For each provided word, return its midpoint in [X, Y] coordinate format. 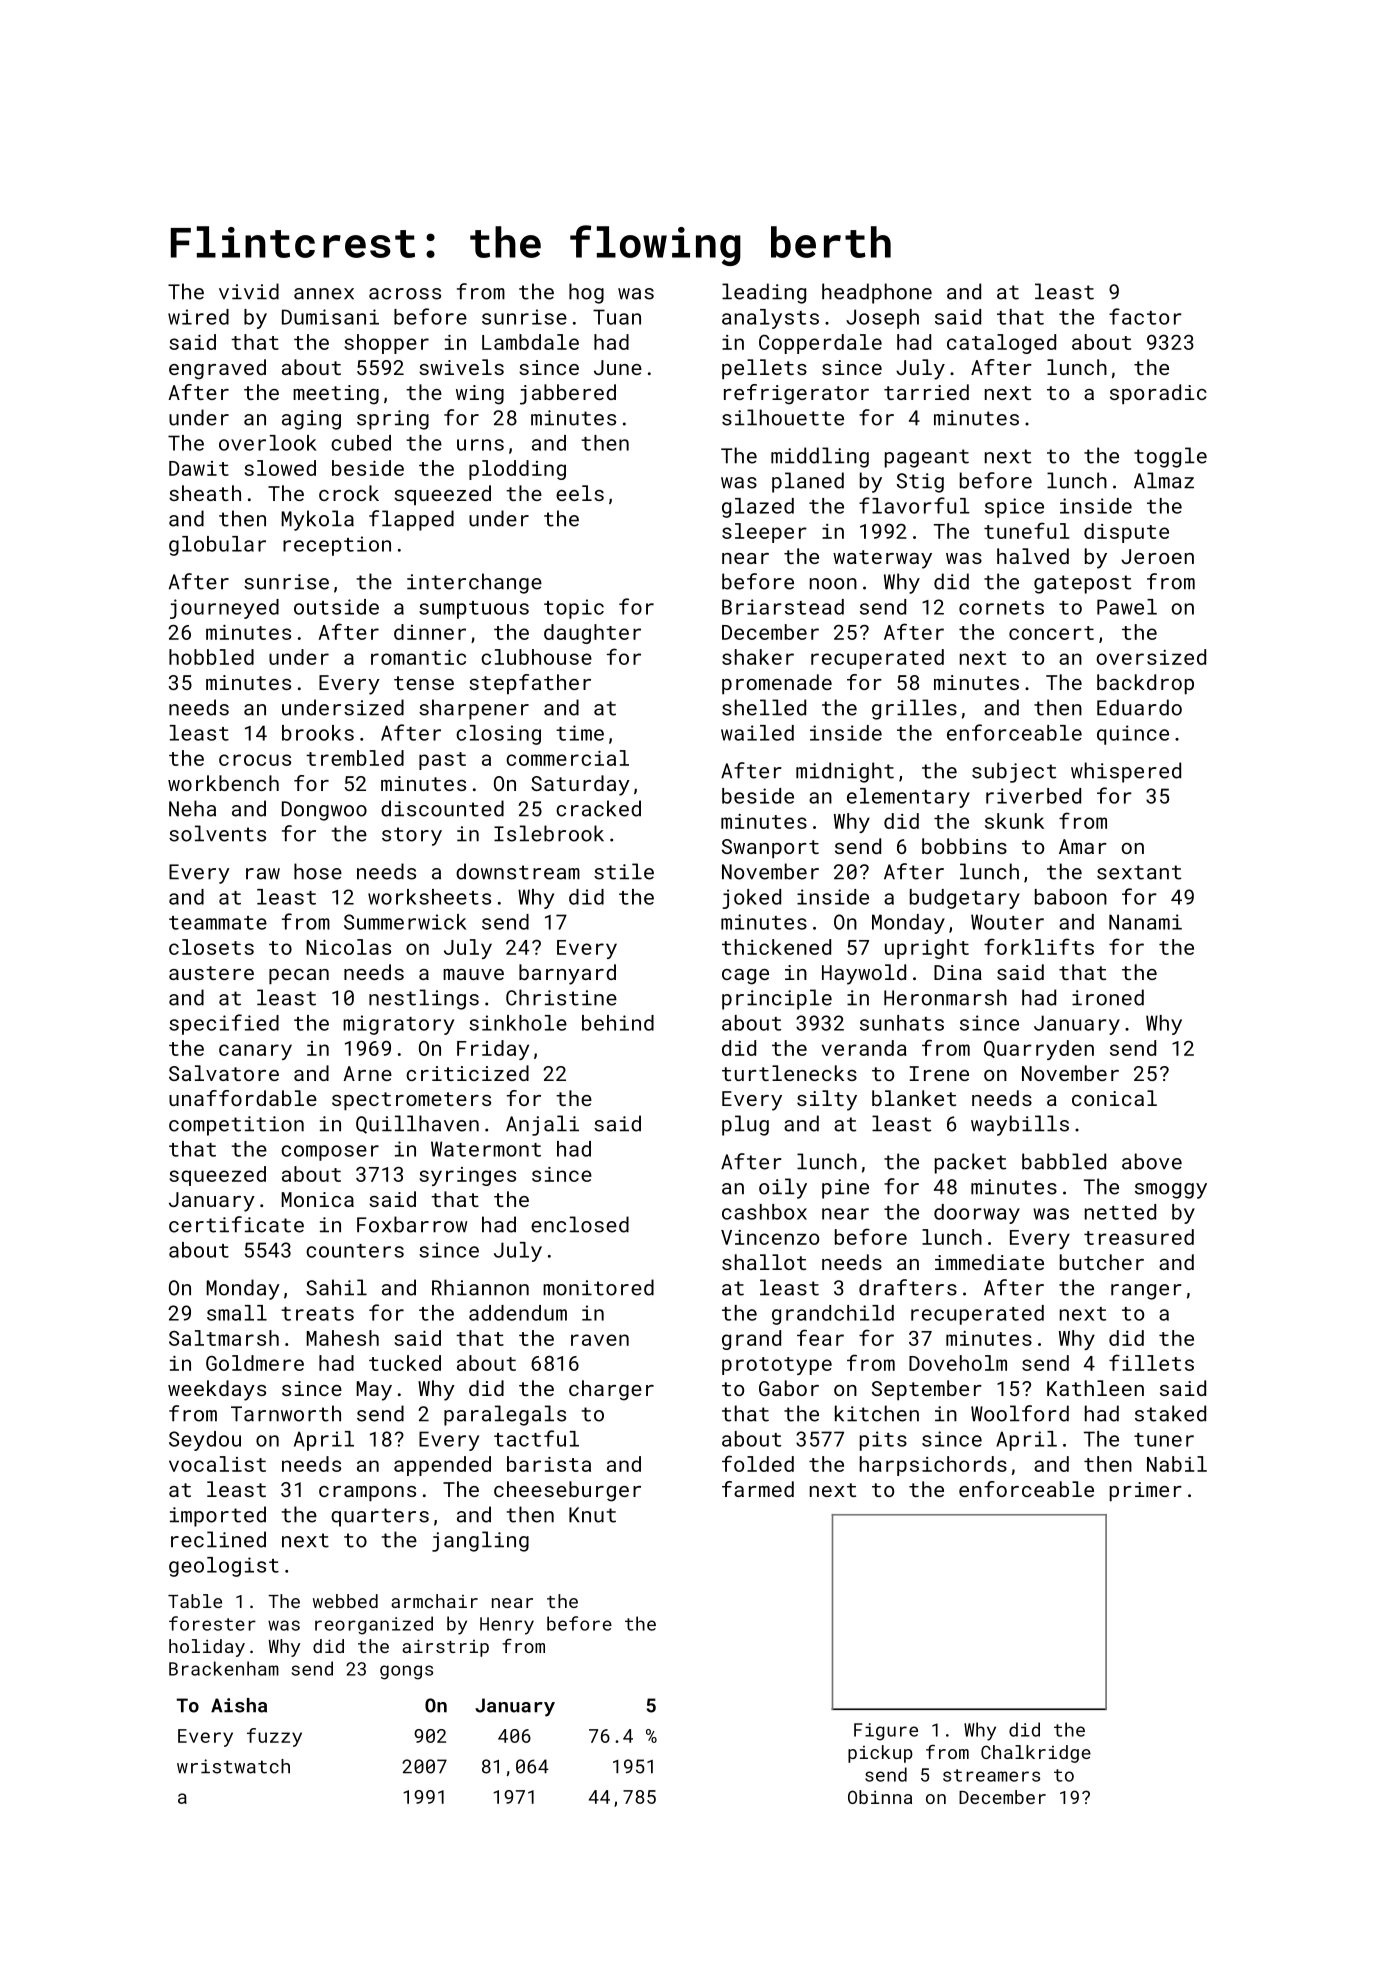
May [374, 1391]
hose [318, 871]
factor [1145, 316]
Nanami [1145, 922]
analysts [770, 319]
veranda [864, 1048]
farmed [758, 1489]
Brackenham [224, 1668]
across [405, 294]
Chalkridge [1036, 1754]
